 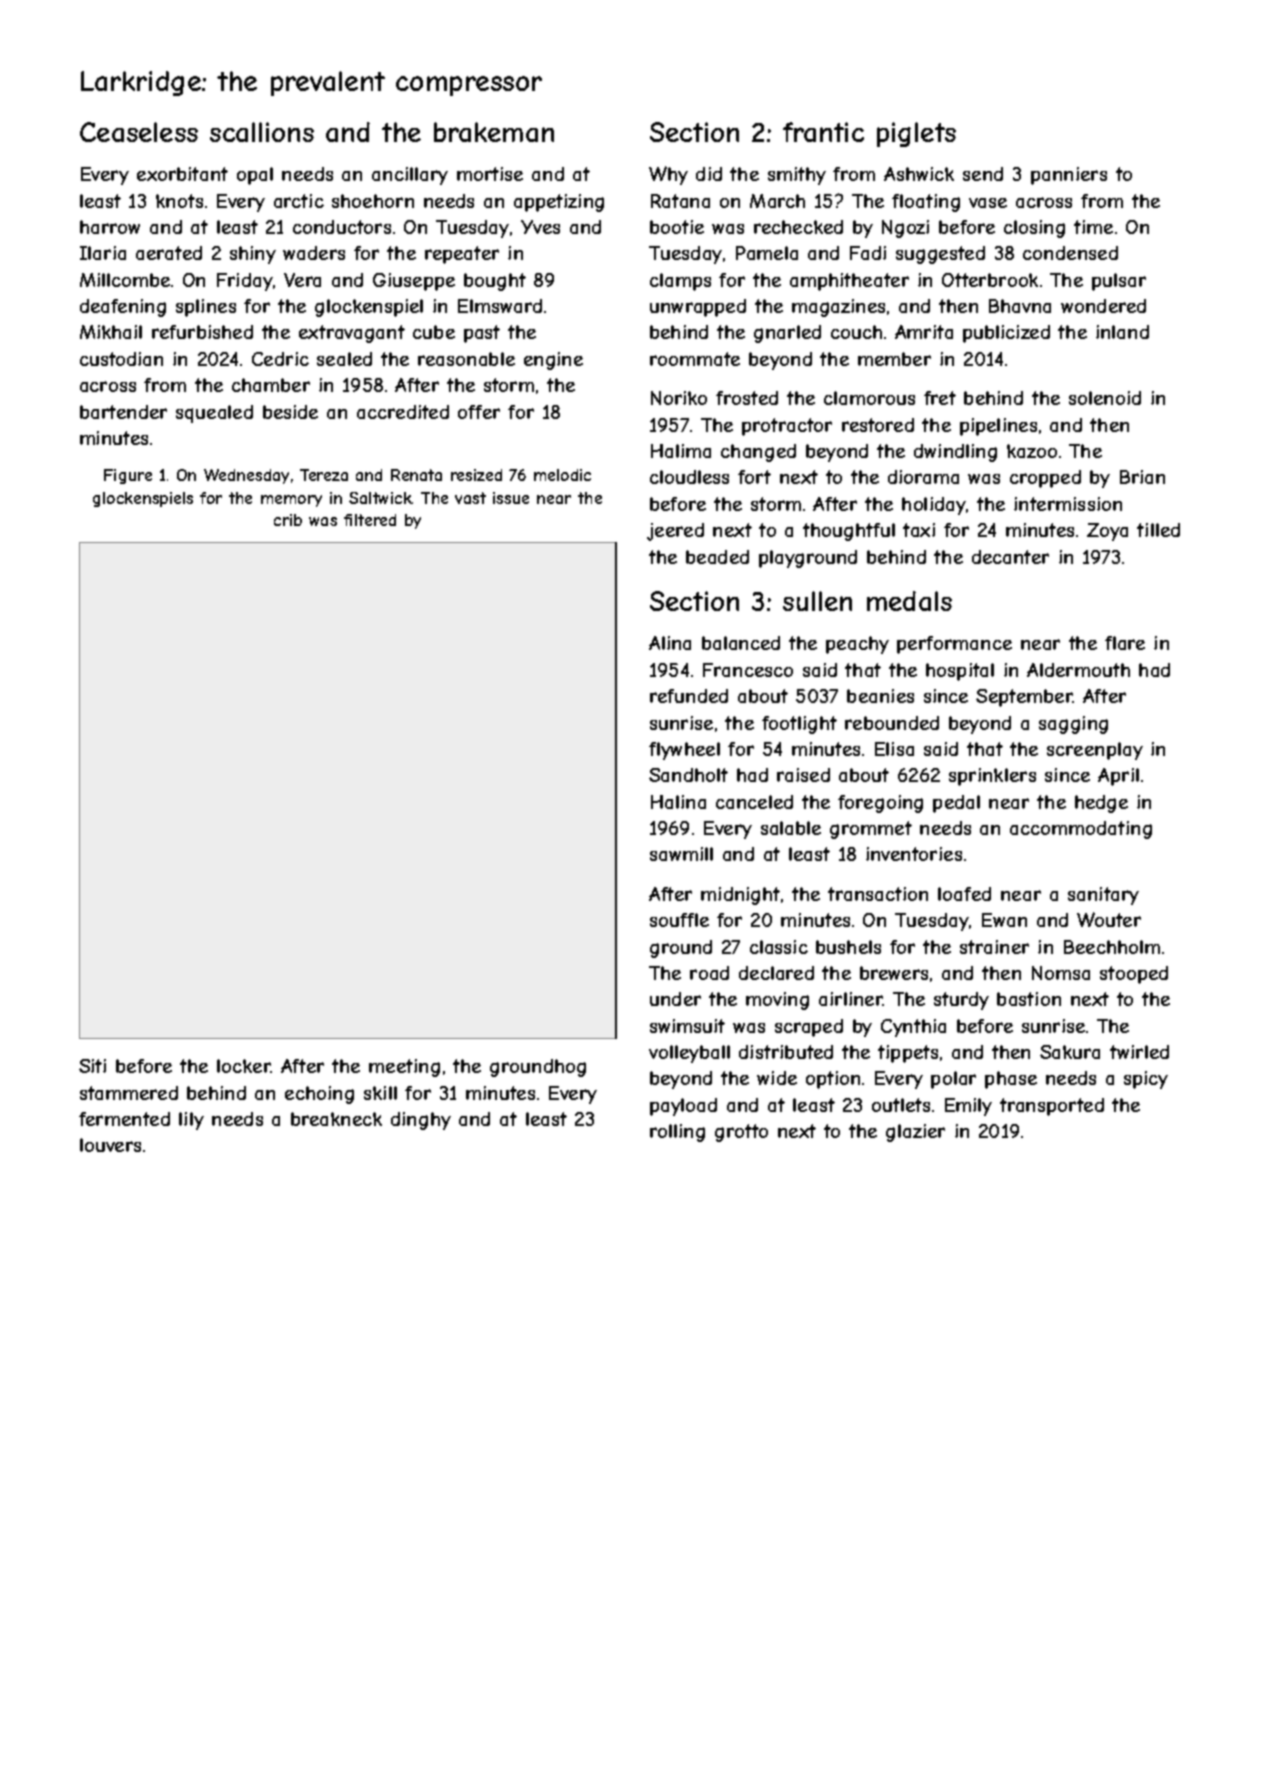 What do you see at coordinates (919, 174) in the image?
I see `Ashwick` at bounding box center [919, 174].
